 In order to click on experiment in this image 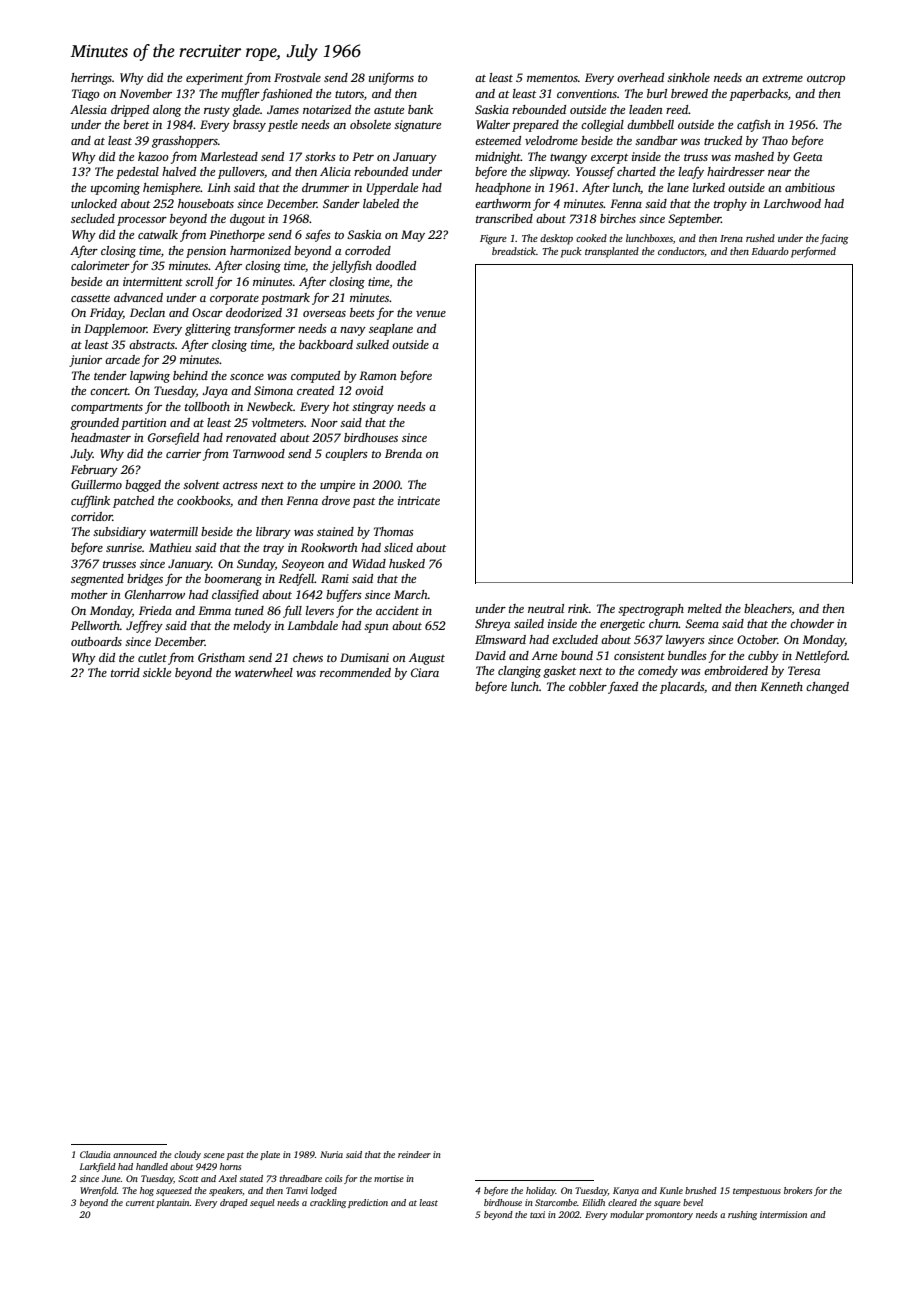, I will do `click(214, 79)`.
